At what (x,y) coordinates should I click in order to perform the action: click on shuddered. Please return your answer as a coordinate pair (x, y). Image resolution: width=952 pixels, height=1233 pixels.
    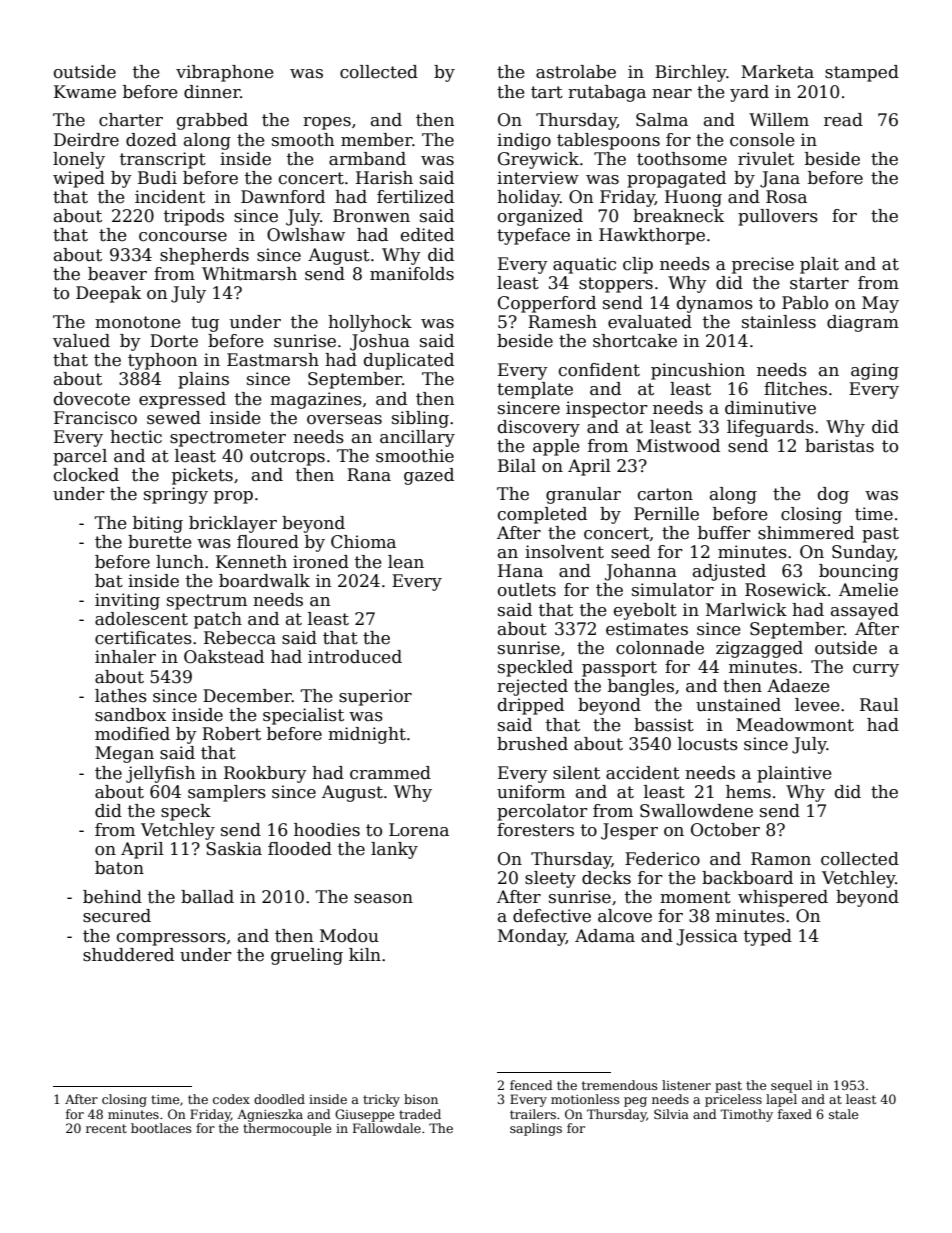
    Looking at the image, I should click on (128, 955).
